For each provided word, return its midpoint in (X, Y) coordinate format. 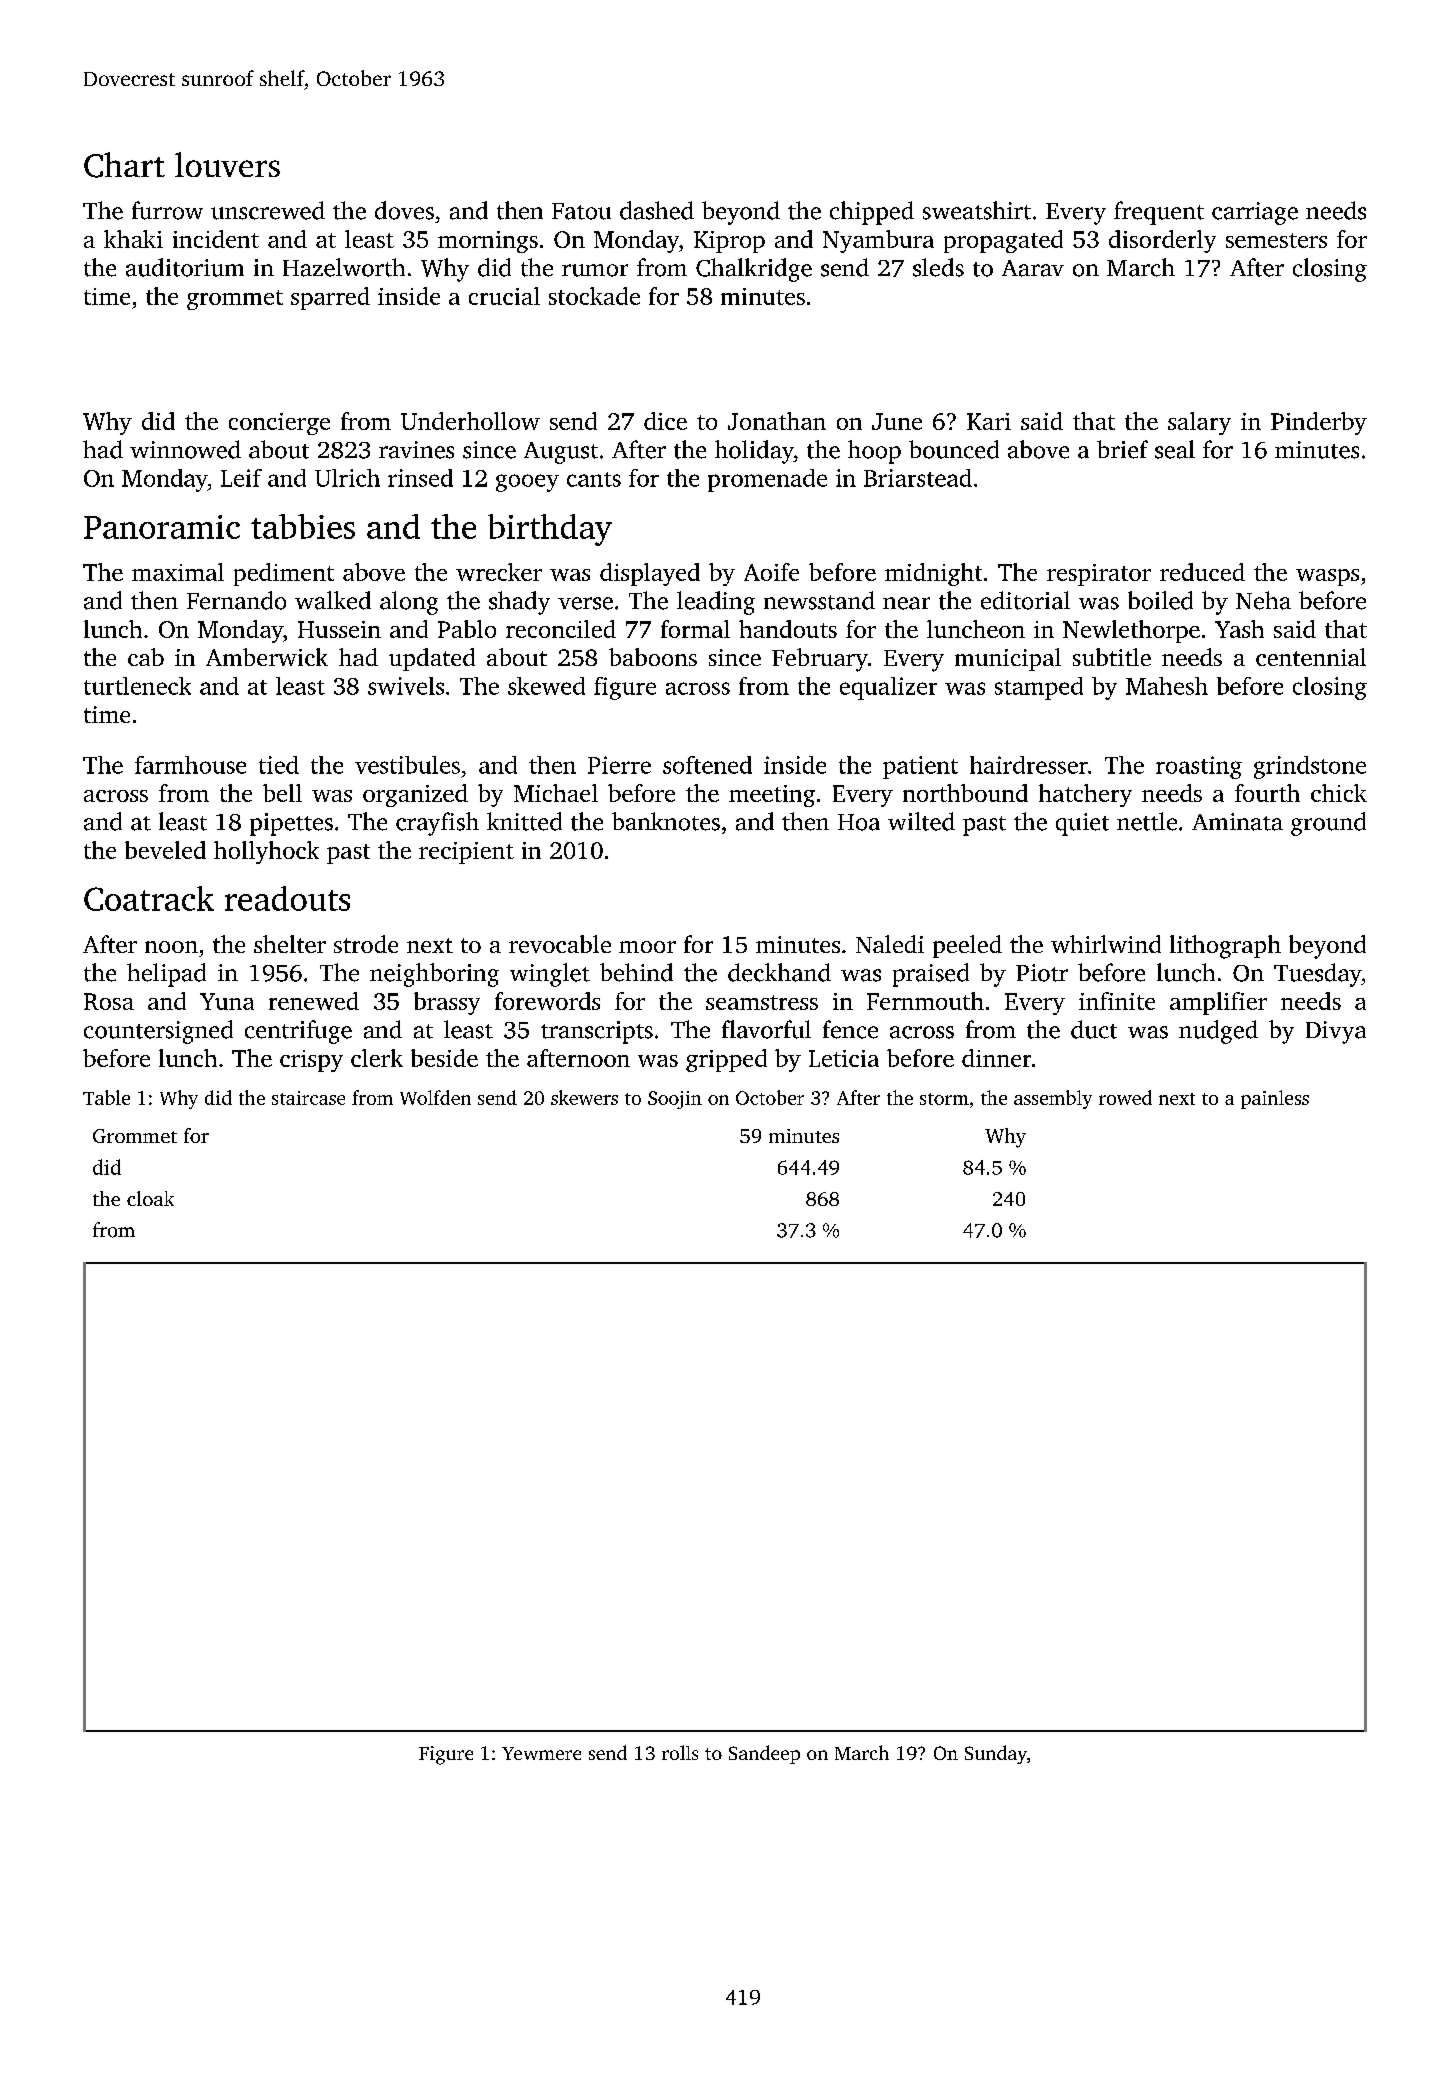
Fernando (236, 600)
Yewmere (541, 1753)
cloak (150, 1198)
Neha (1263, 600)
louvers (227, 164)
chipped (872, 213)
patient (920, 767)
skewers (584, 1097)
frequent (1159, 213)
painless (1275, 1099)
